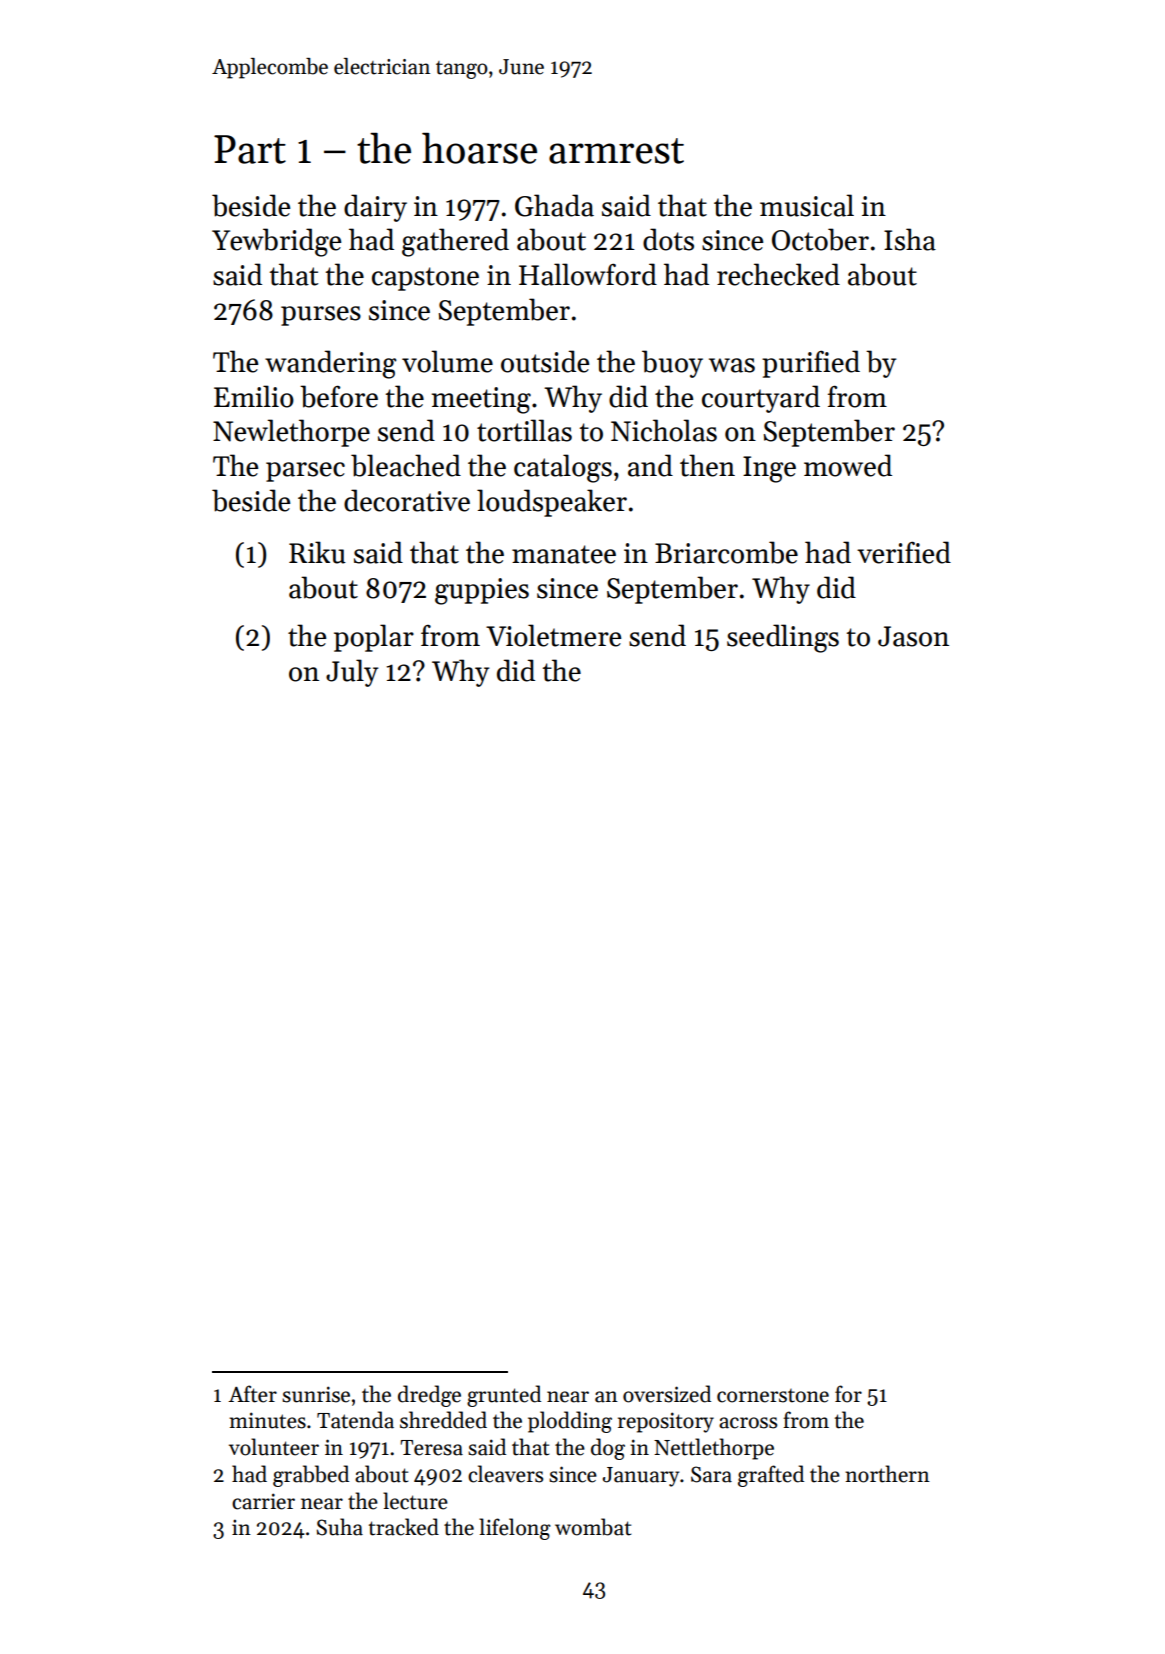  I want to click on tortillas, so click(524, 430).
